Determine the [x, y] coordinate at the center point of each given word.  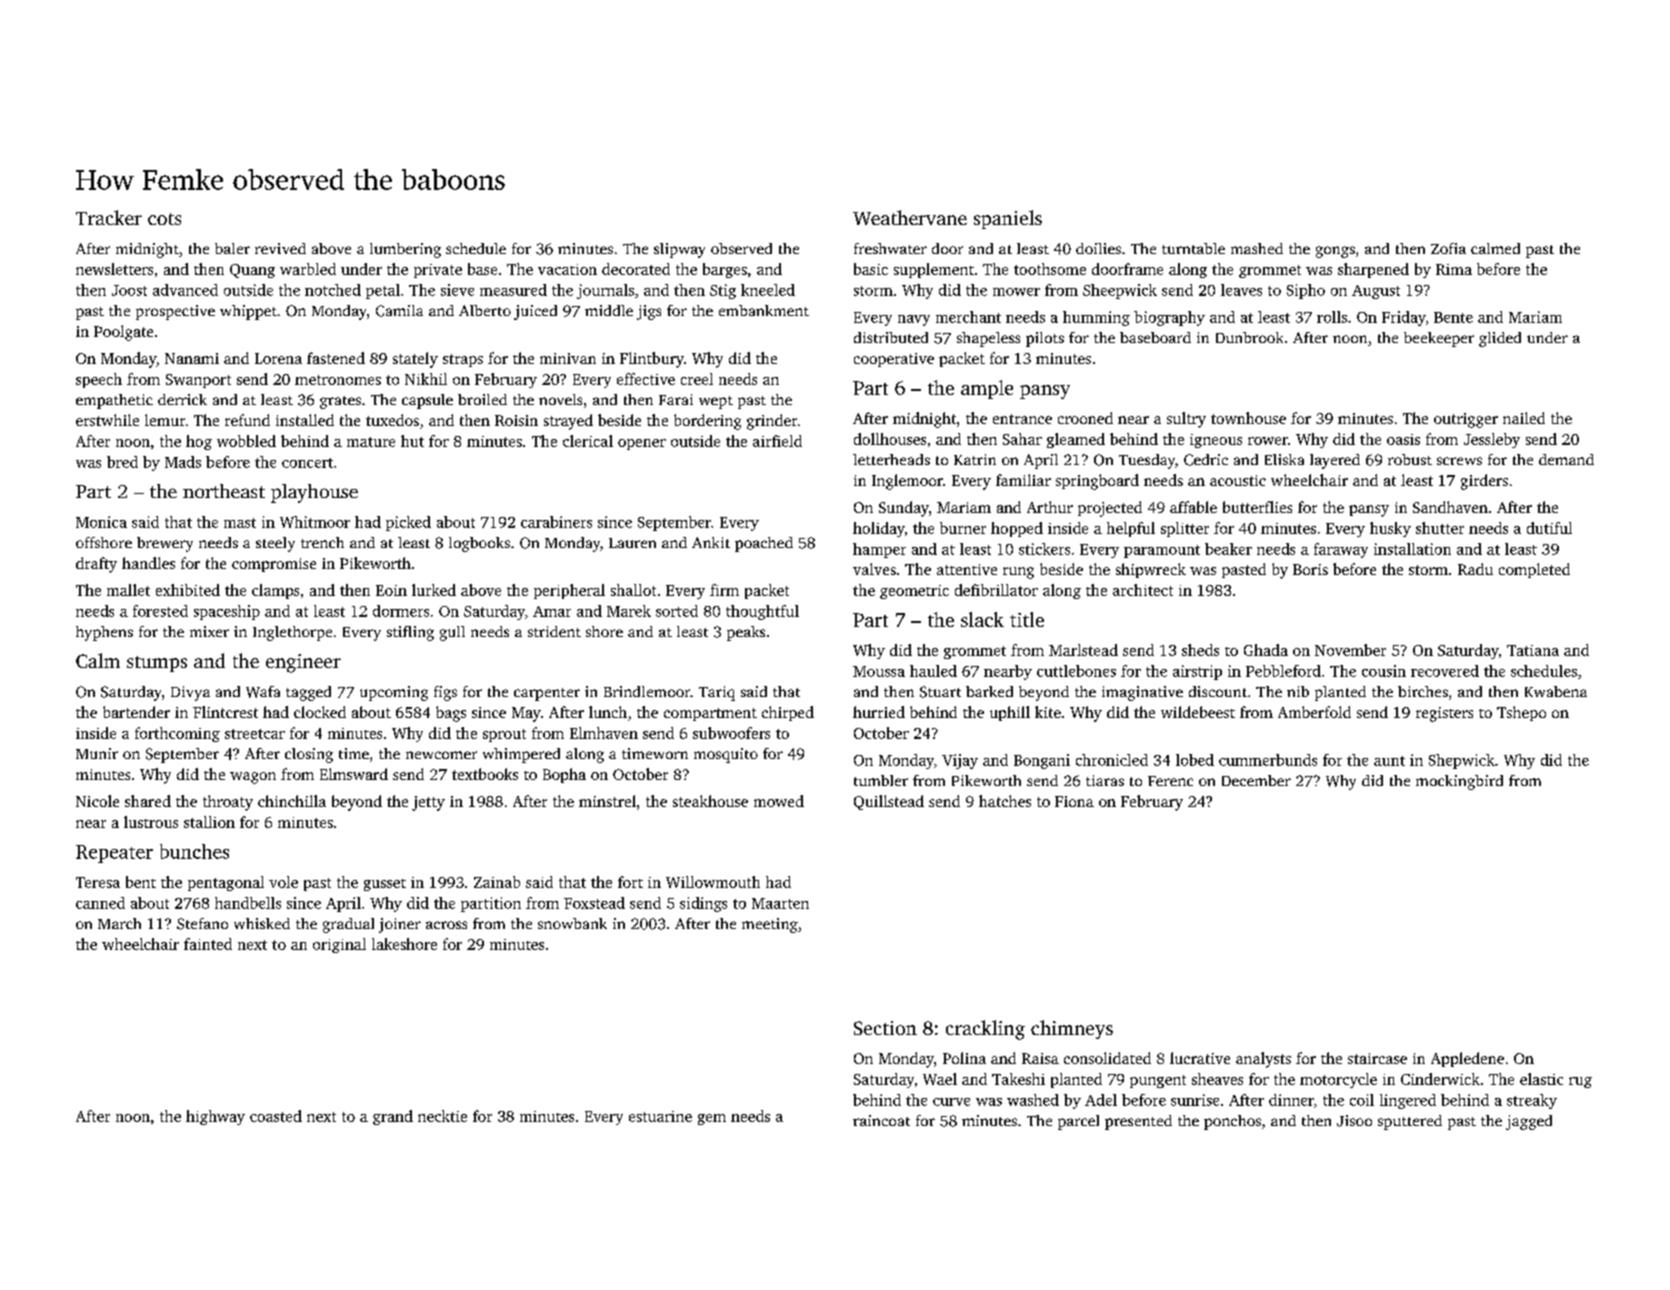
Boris [1310, 569]
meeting [770, 925]
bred [122, 462]
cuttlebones [1076, 671]
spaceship [227, 612]
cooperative [894, 360]
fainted [208, 944]
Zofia [1448, 248]
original [339, 945]
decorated [636, 269]
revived [280, 248]
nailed [1524, 418]
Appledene [1467, 1059]
